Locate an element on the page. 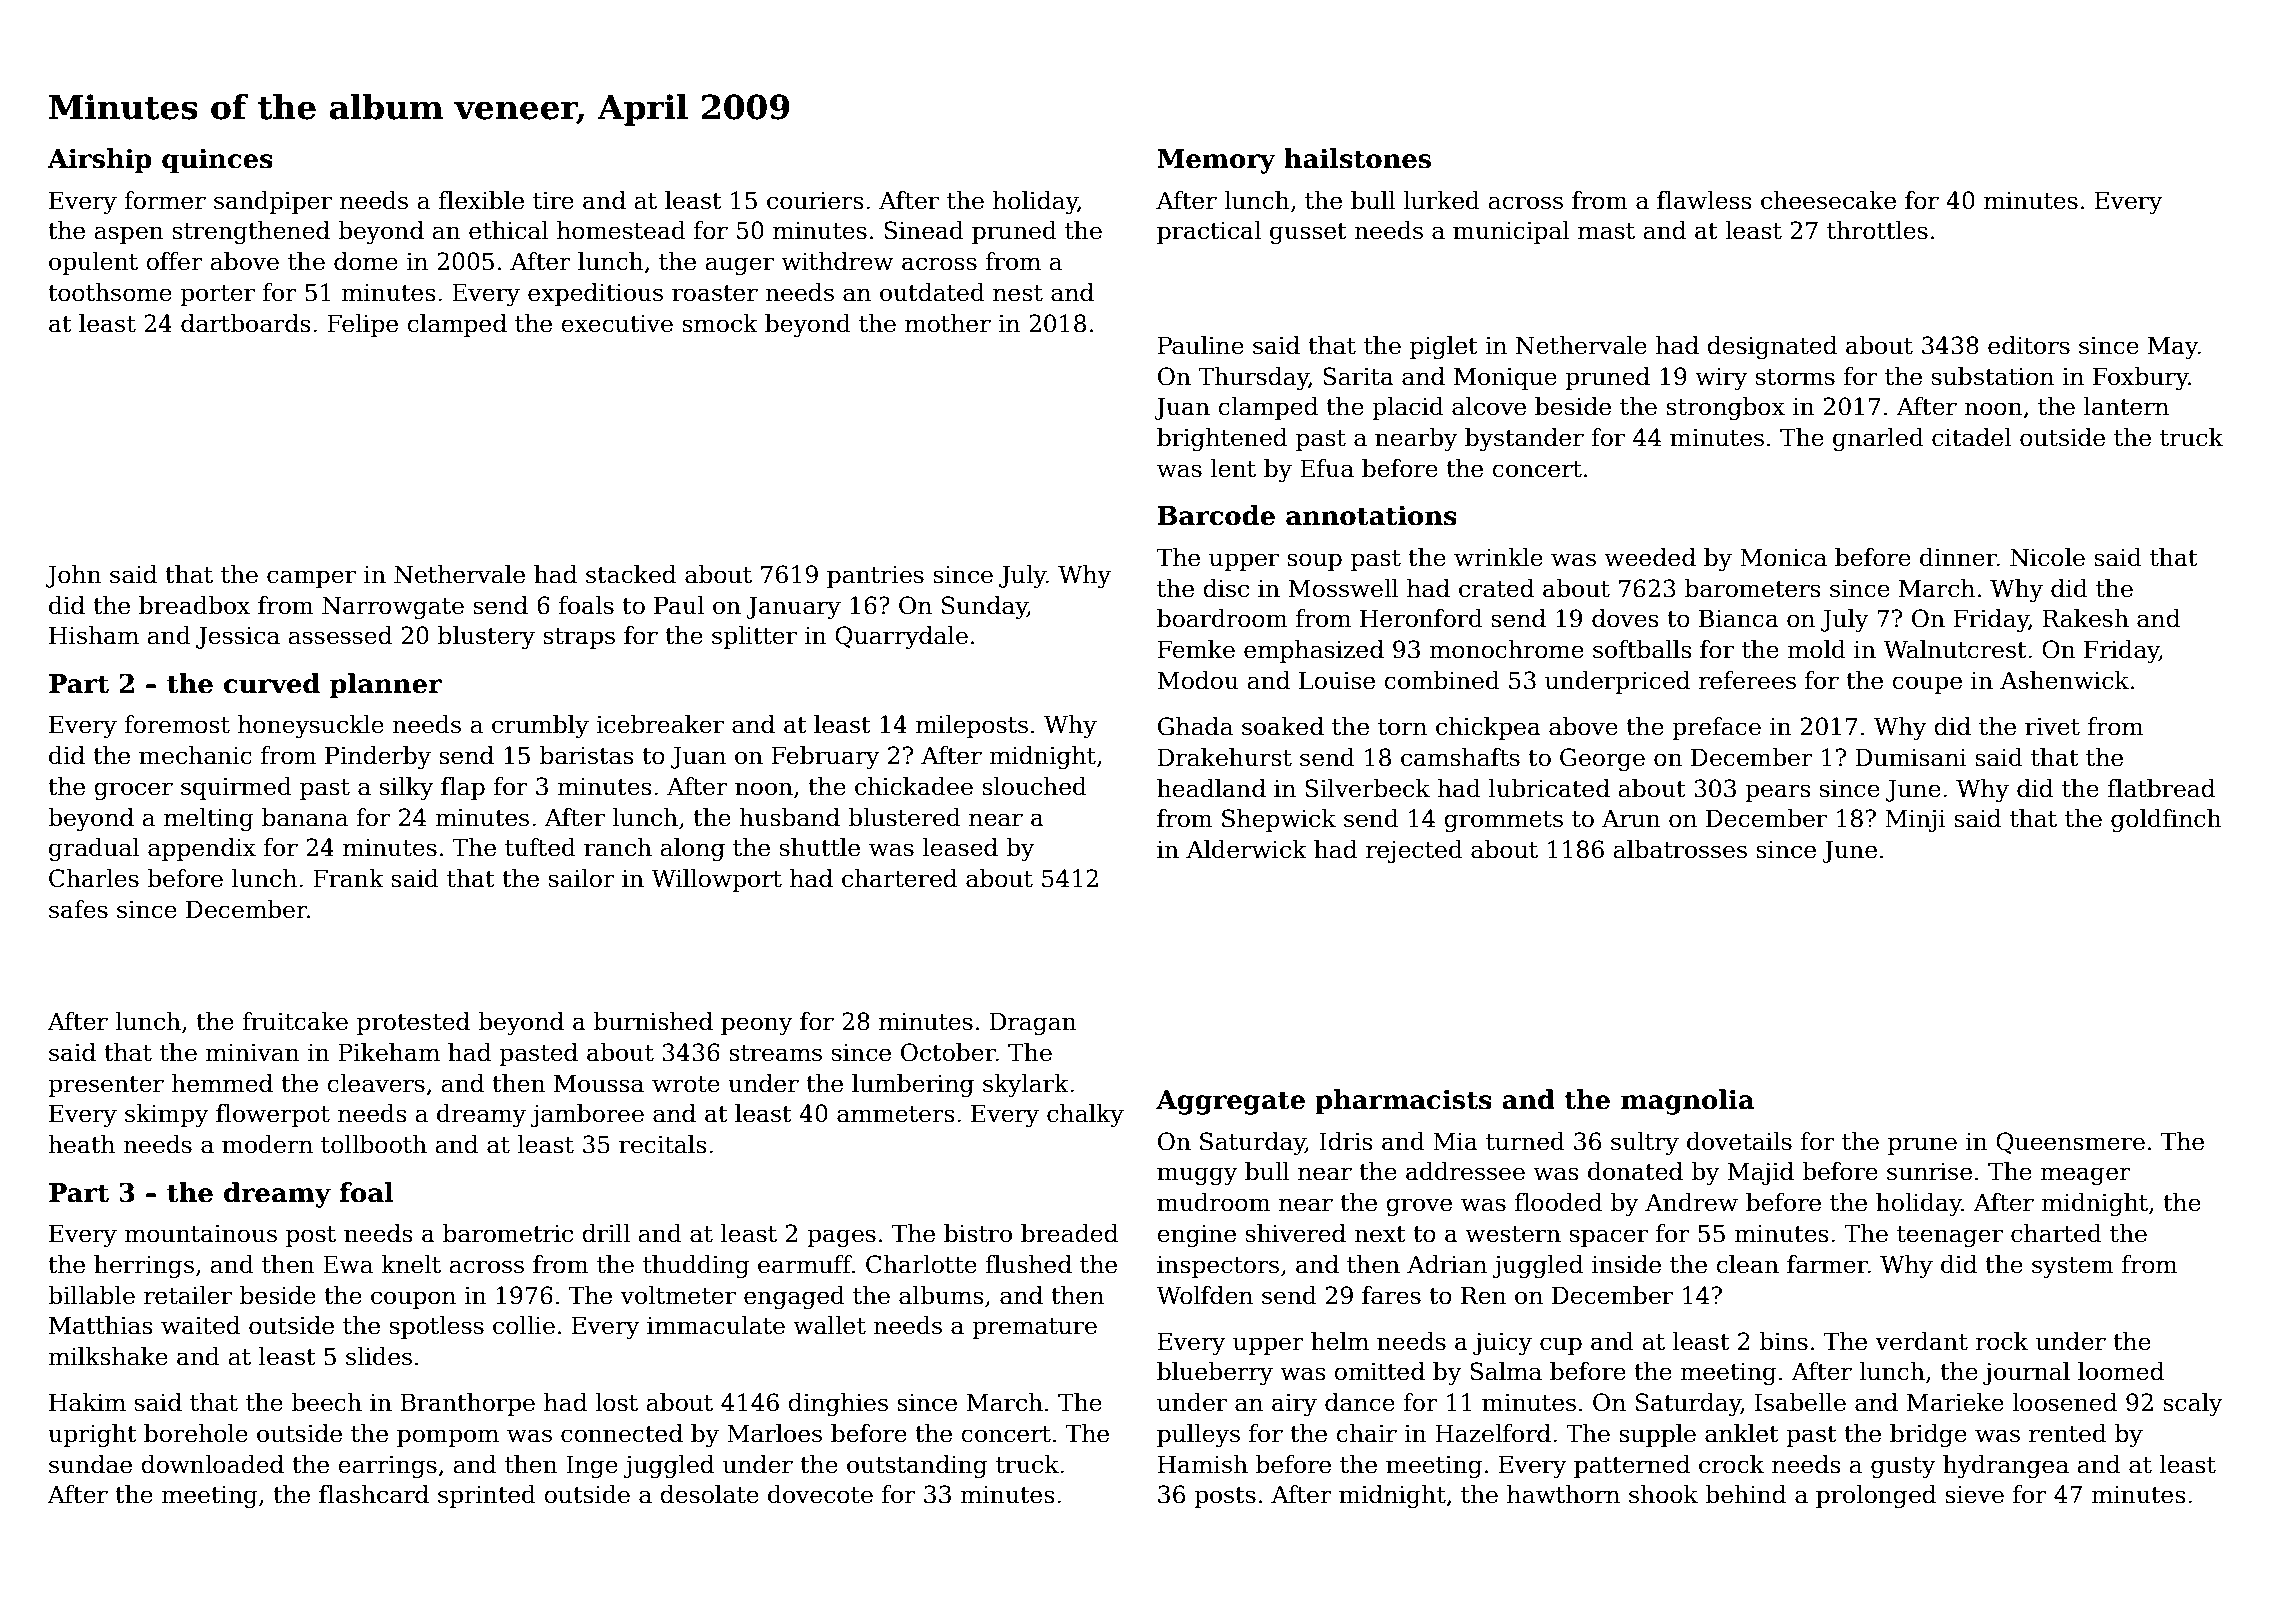 The width and height of the image is (2282, 1614). premature is located at coordinates (1034, 1328).
